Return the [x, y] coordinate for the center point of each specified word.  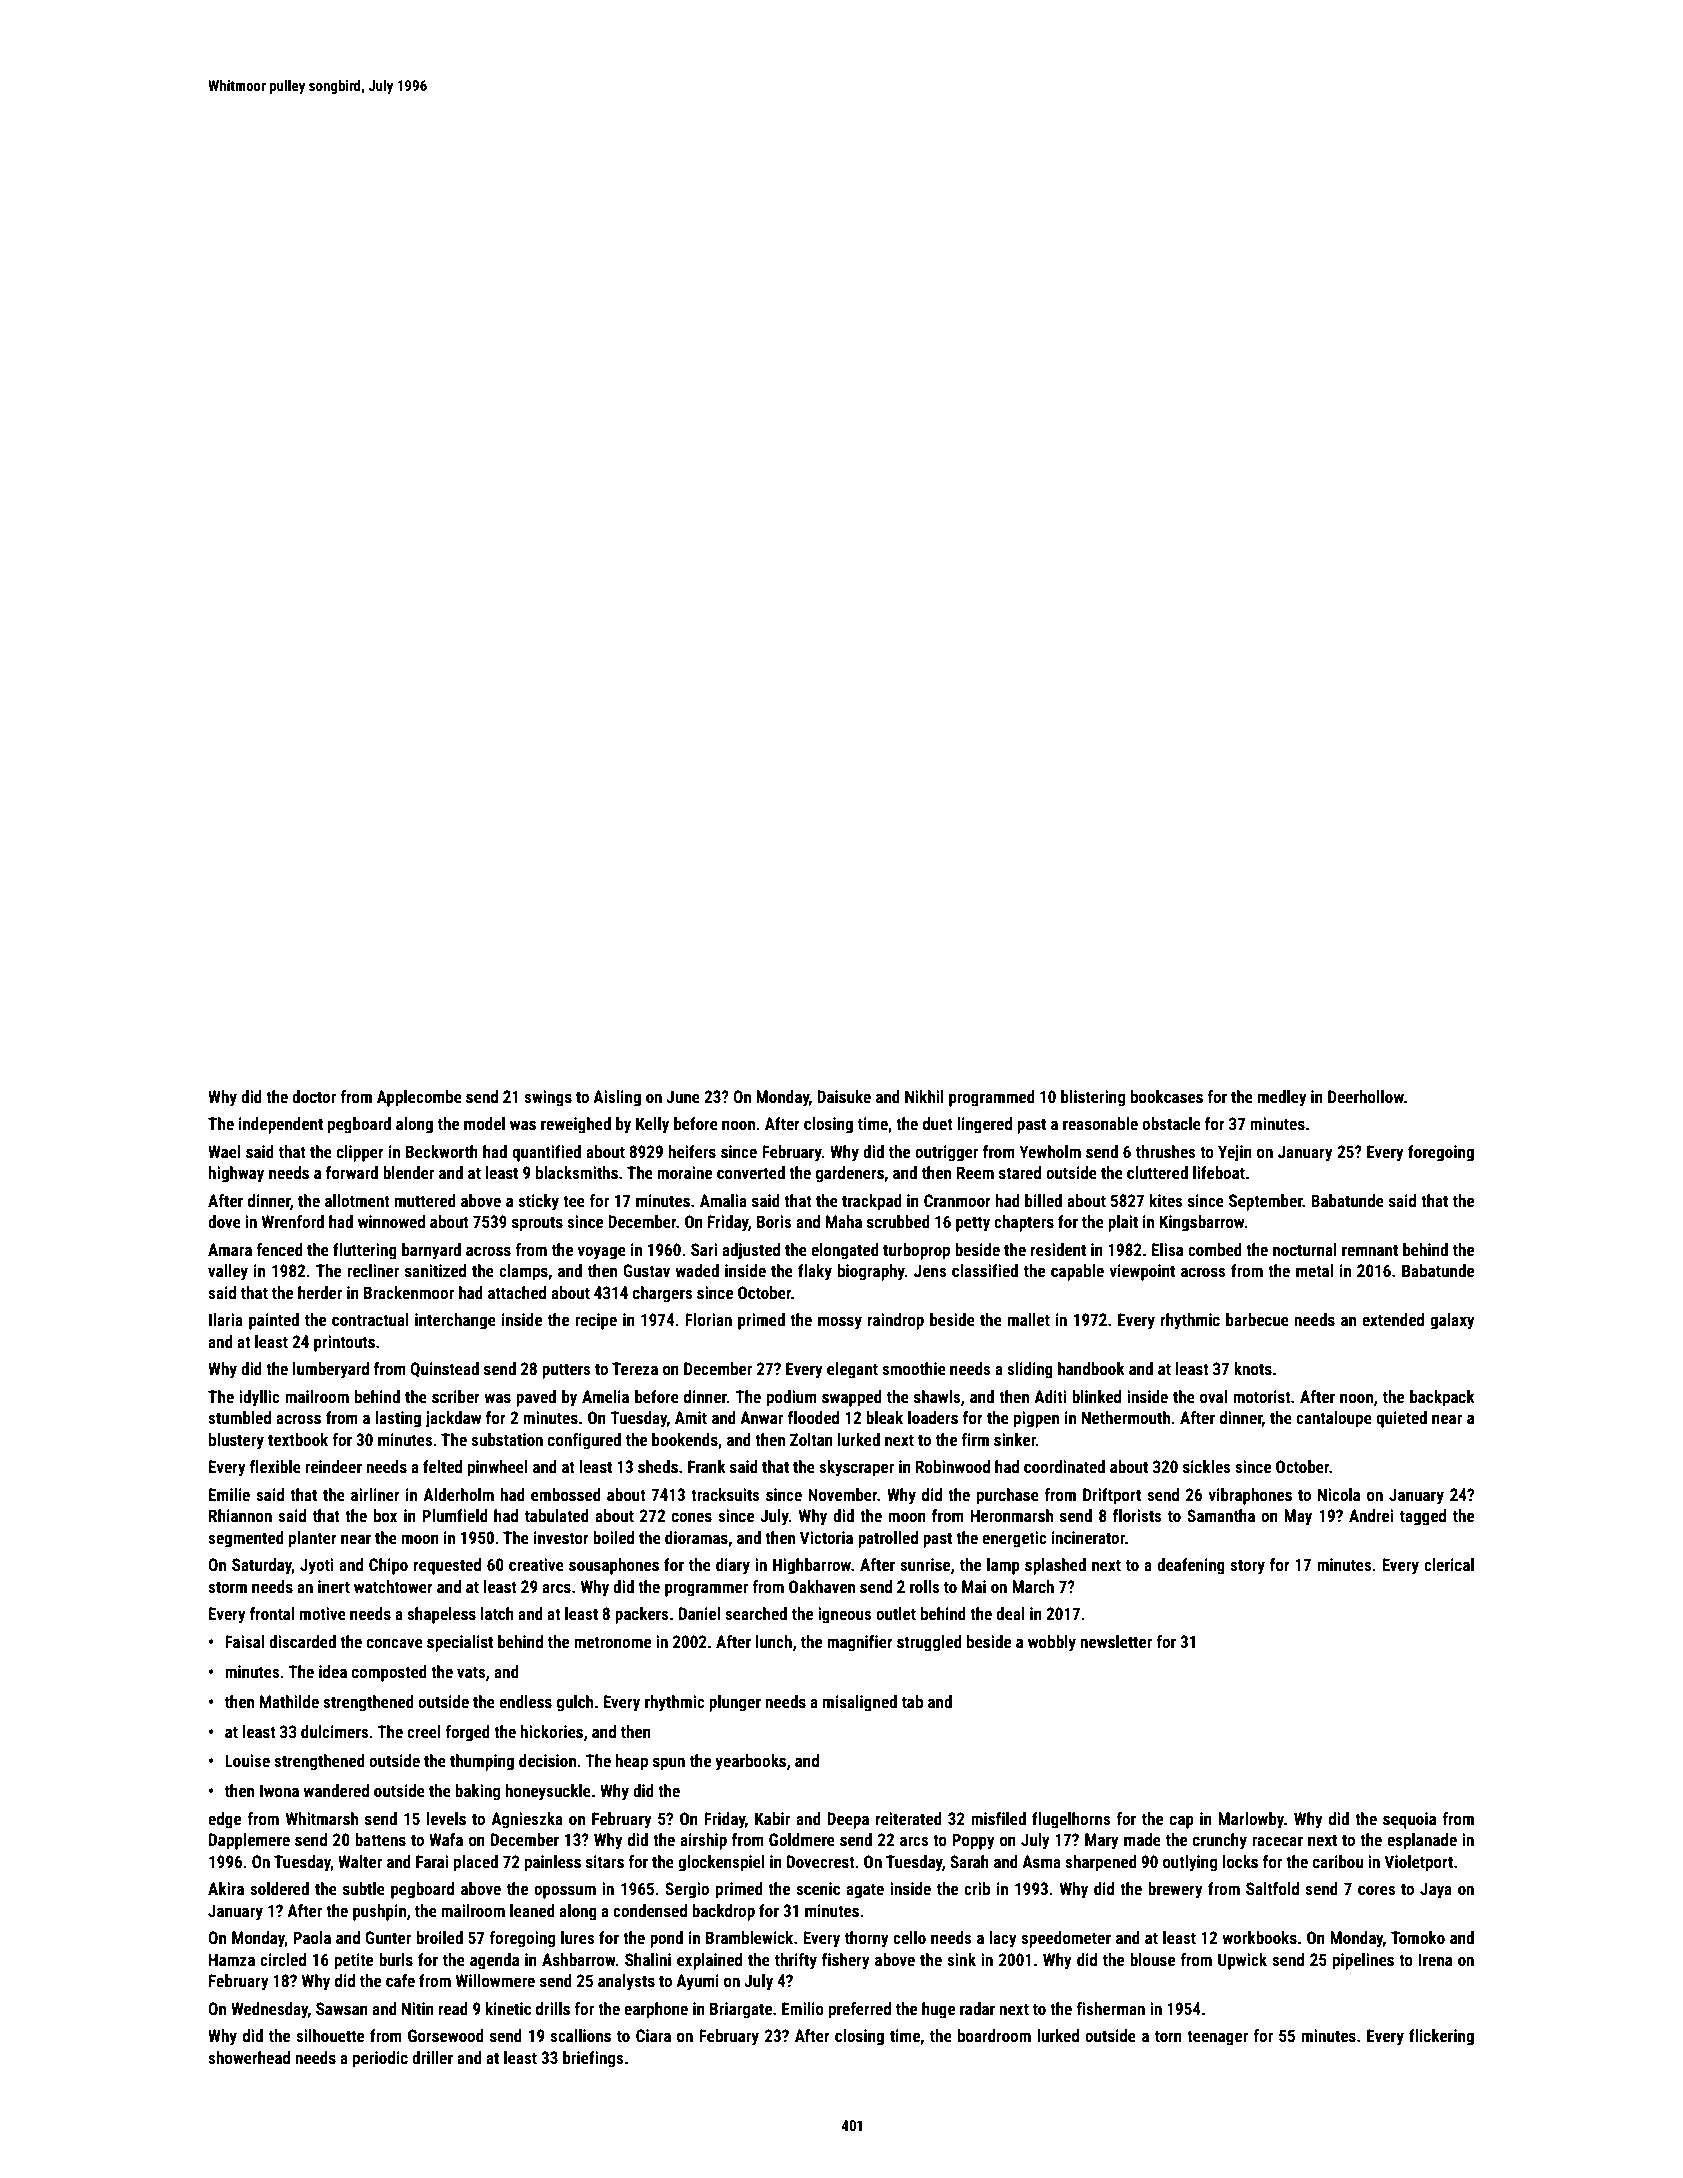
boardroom [994, 2035]
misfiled [998, 1818]
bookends [685, 1439]
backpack [1442, 1398]
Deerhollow [1366, 1096]
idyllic [259, 1398]
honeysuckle [548, 1792]
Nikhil [924, 1096]
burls [396, 1959]
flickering [1441, 2037]
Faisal [244, 1641]
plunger [735, 1703]
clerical [1449, 1564]
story [1247, 1567]
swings [548, 1098]
